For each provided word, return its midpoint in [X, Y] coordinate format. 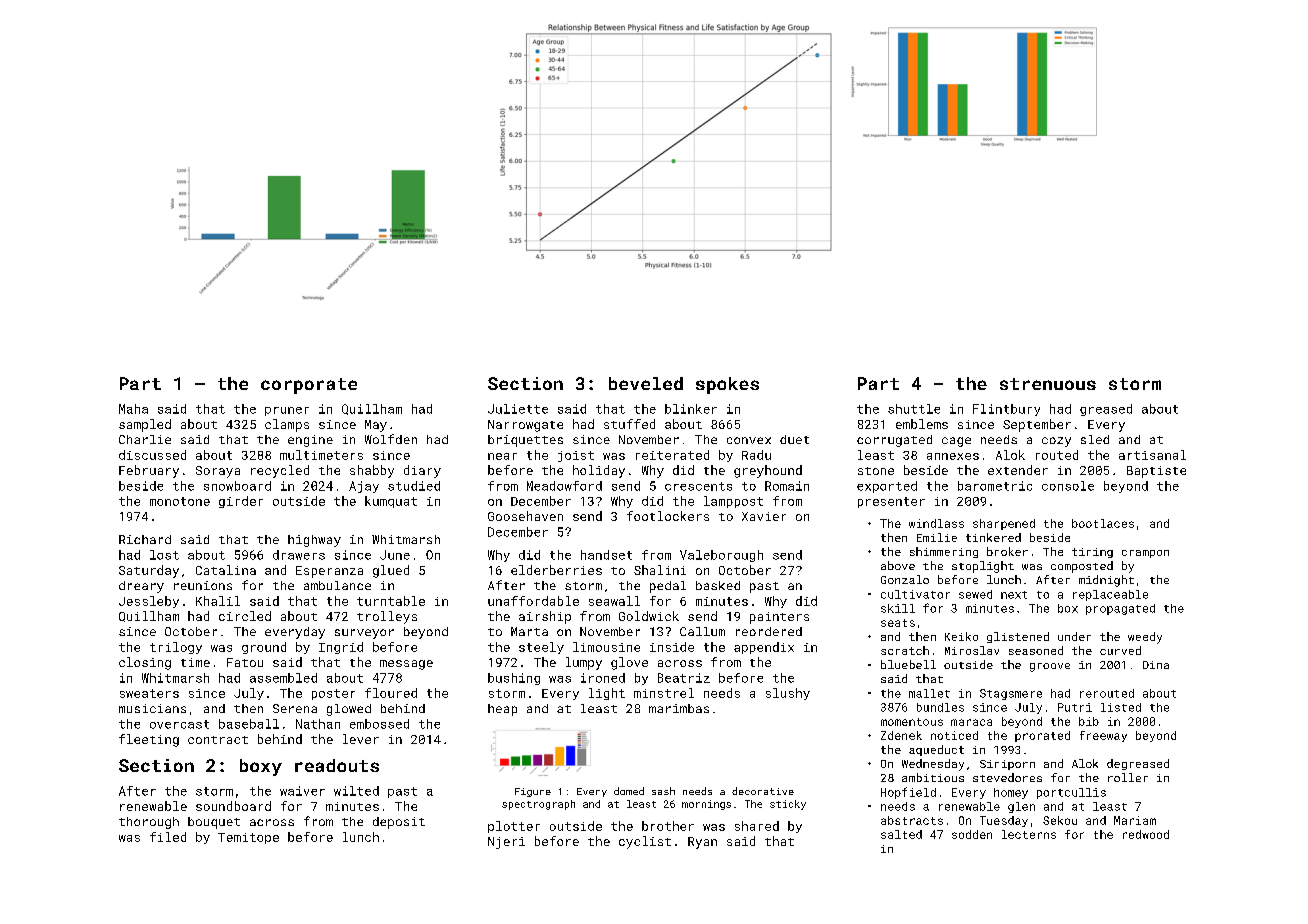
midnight [1106, 581]
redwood [1146, 834]
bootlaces [1103, 523]
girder [241, 502]
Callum [702, 631]
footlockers [668, 516]
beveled [646, 383]
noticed [954, 735]
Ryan [702, 843]
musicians [152, 708]
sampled [145, 425]
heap [502, 710]
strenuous [1048, 384]
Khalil [218, 601]
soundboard [233, 806]
